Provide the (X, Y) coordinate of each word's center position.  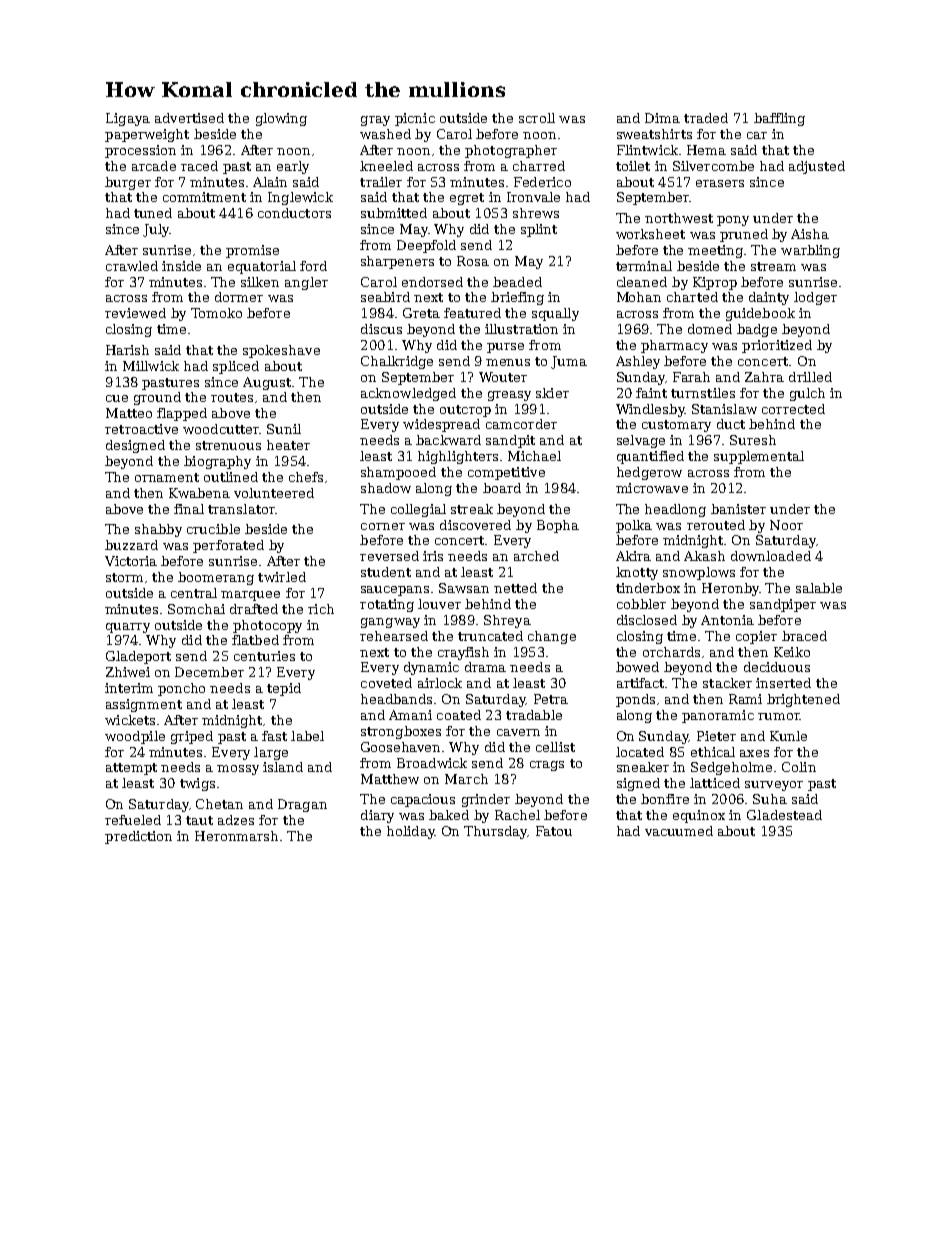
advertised (189, 118)
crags (547, 766)
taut (199, 820)
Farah (691, 377)
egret (467, 199)
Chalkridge (397, 362)
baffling (779, 119)
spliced (236, 367)
